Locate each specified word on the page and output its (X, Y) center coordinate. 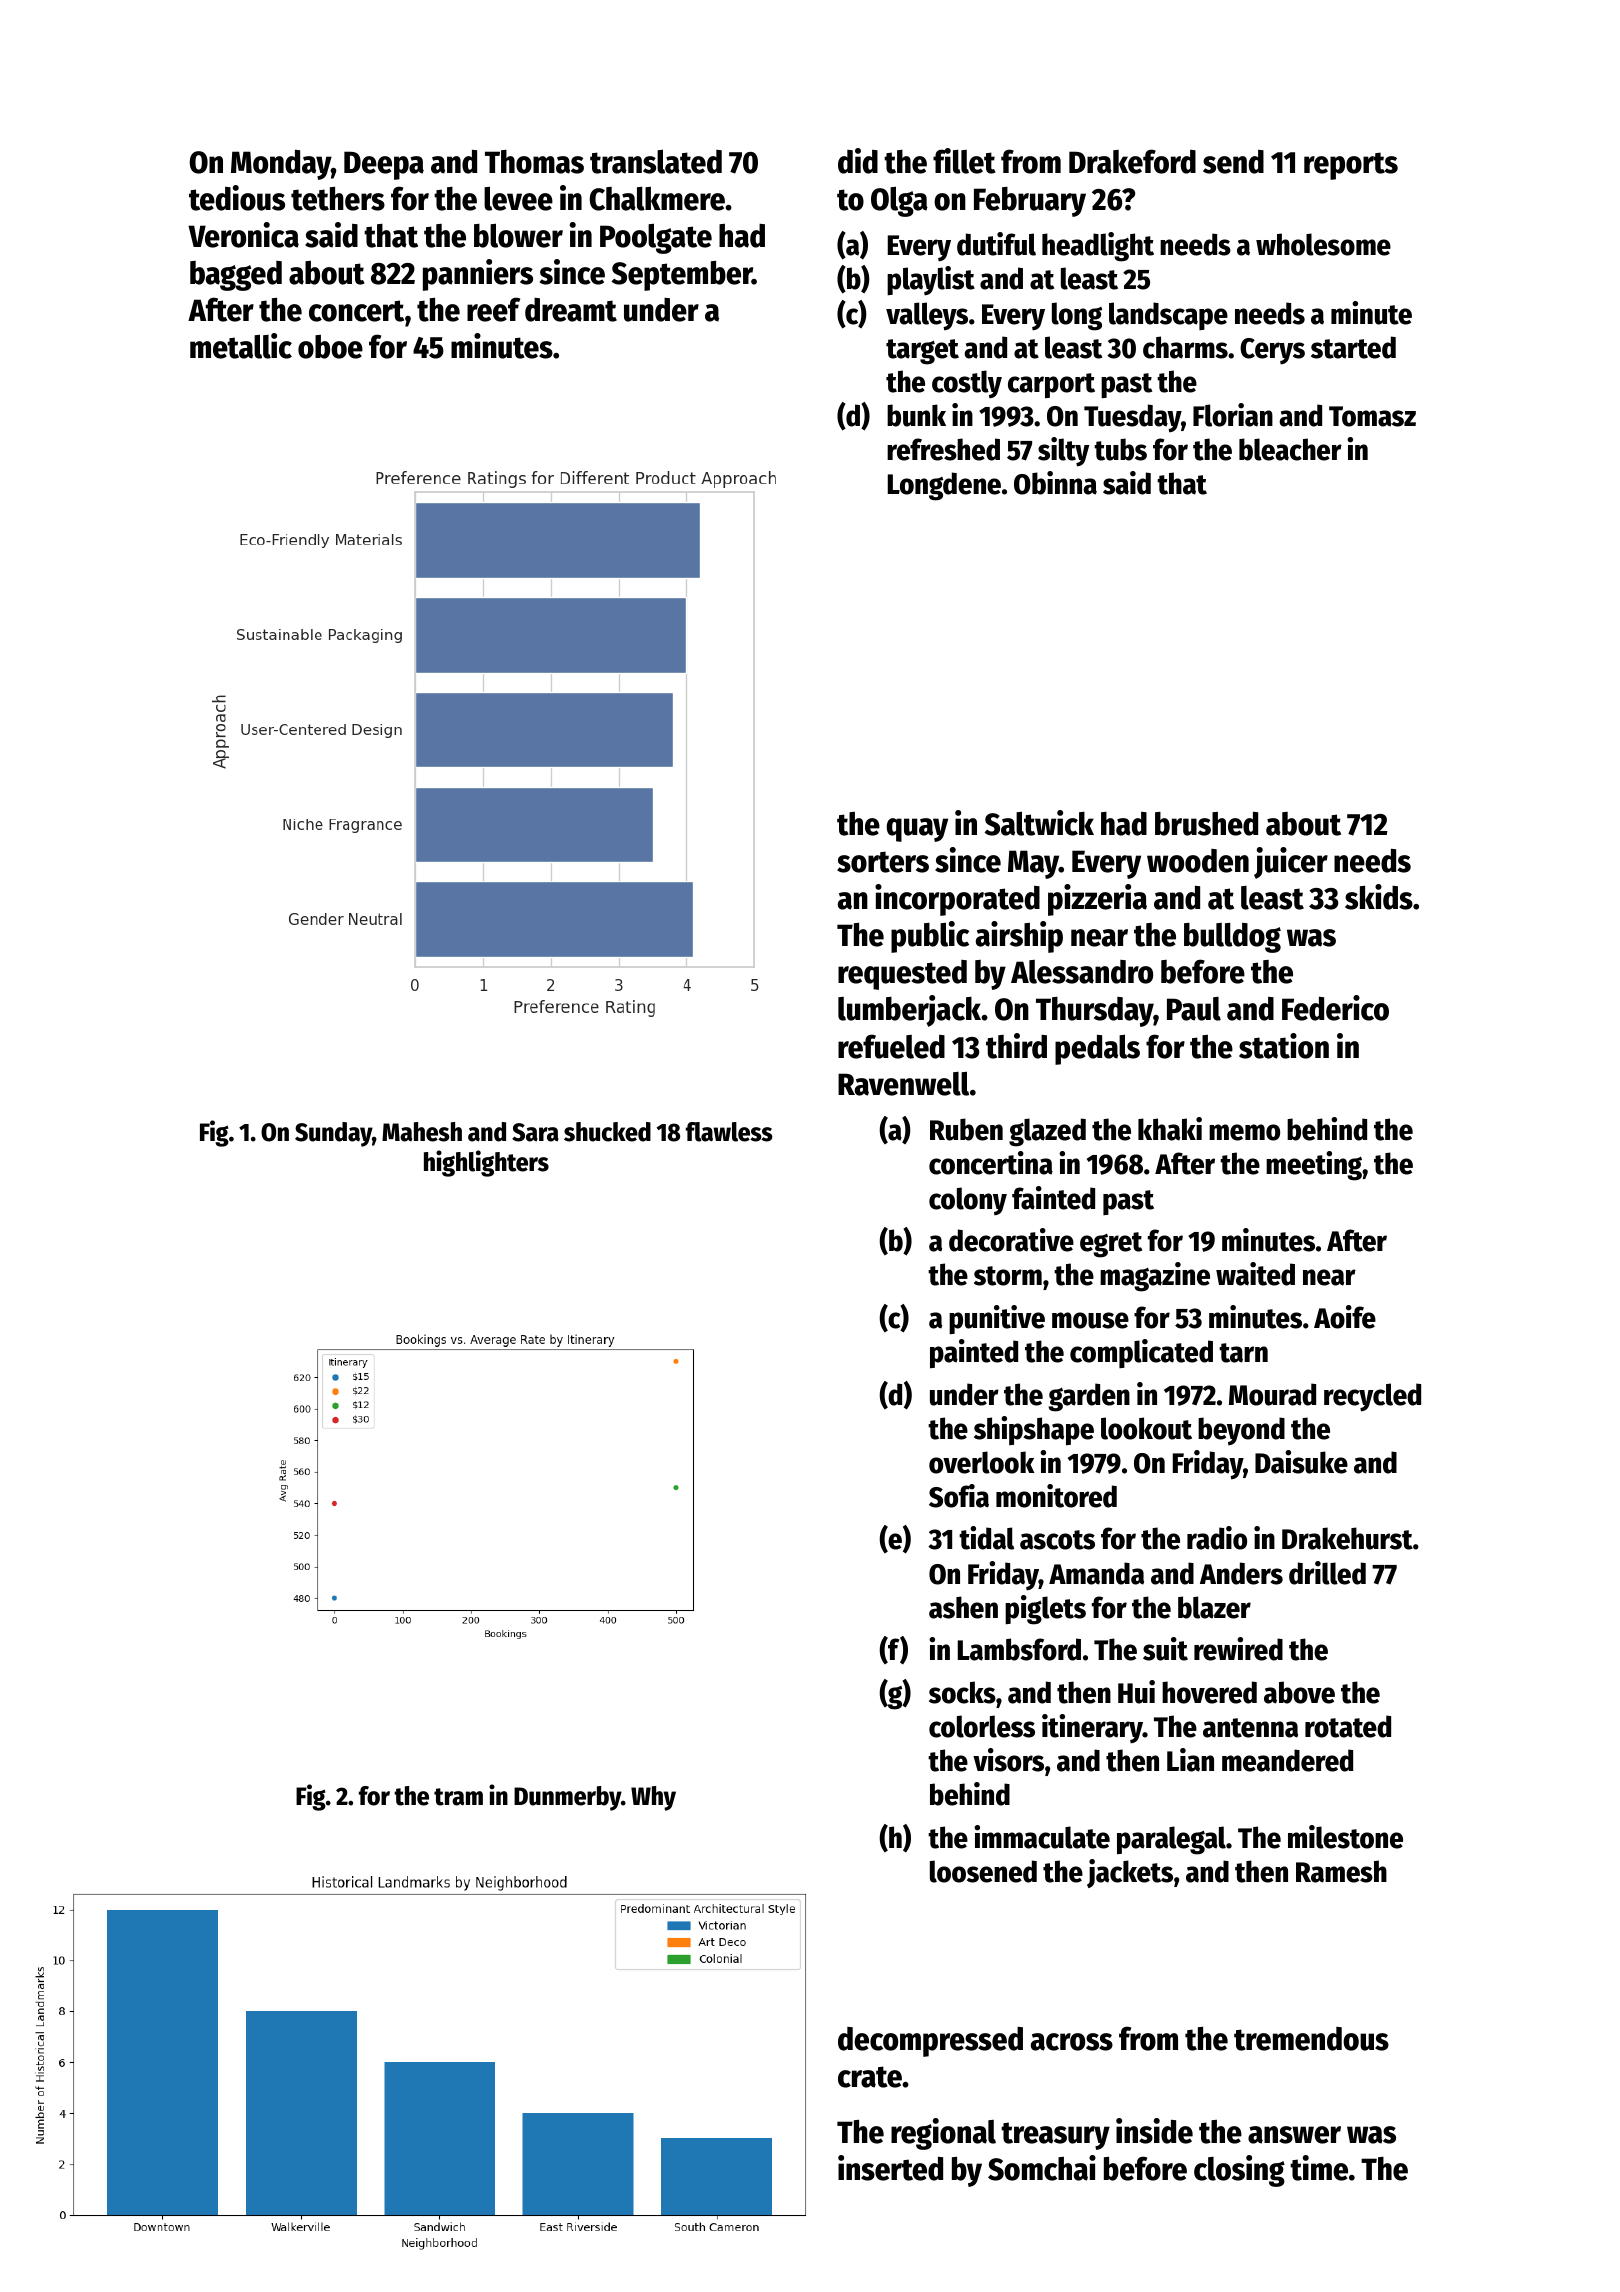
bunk (916, 415)
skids (1379, 897)
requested (902, 975)
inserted (890, 2168)
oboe (330, 347)
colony (968, 1201)
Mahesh (422, 1132)
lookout (1146, 1428)
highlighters (486, 1163)
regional (943, 2134)
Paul (1194, 1009)
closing (1239, 2171)
